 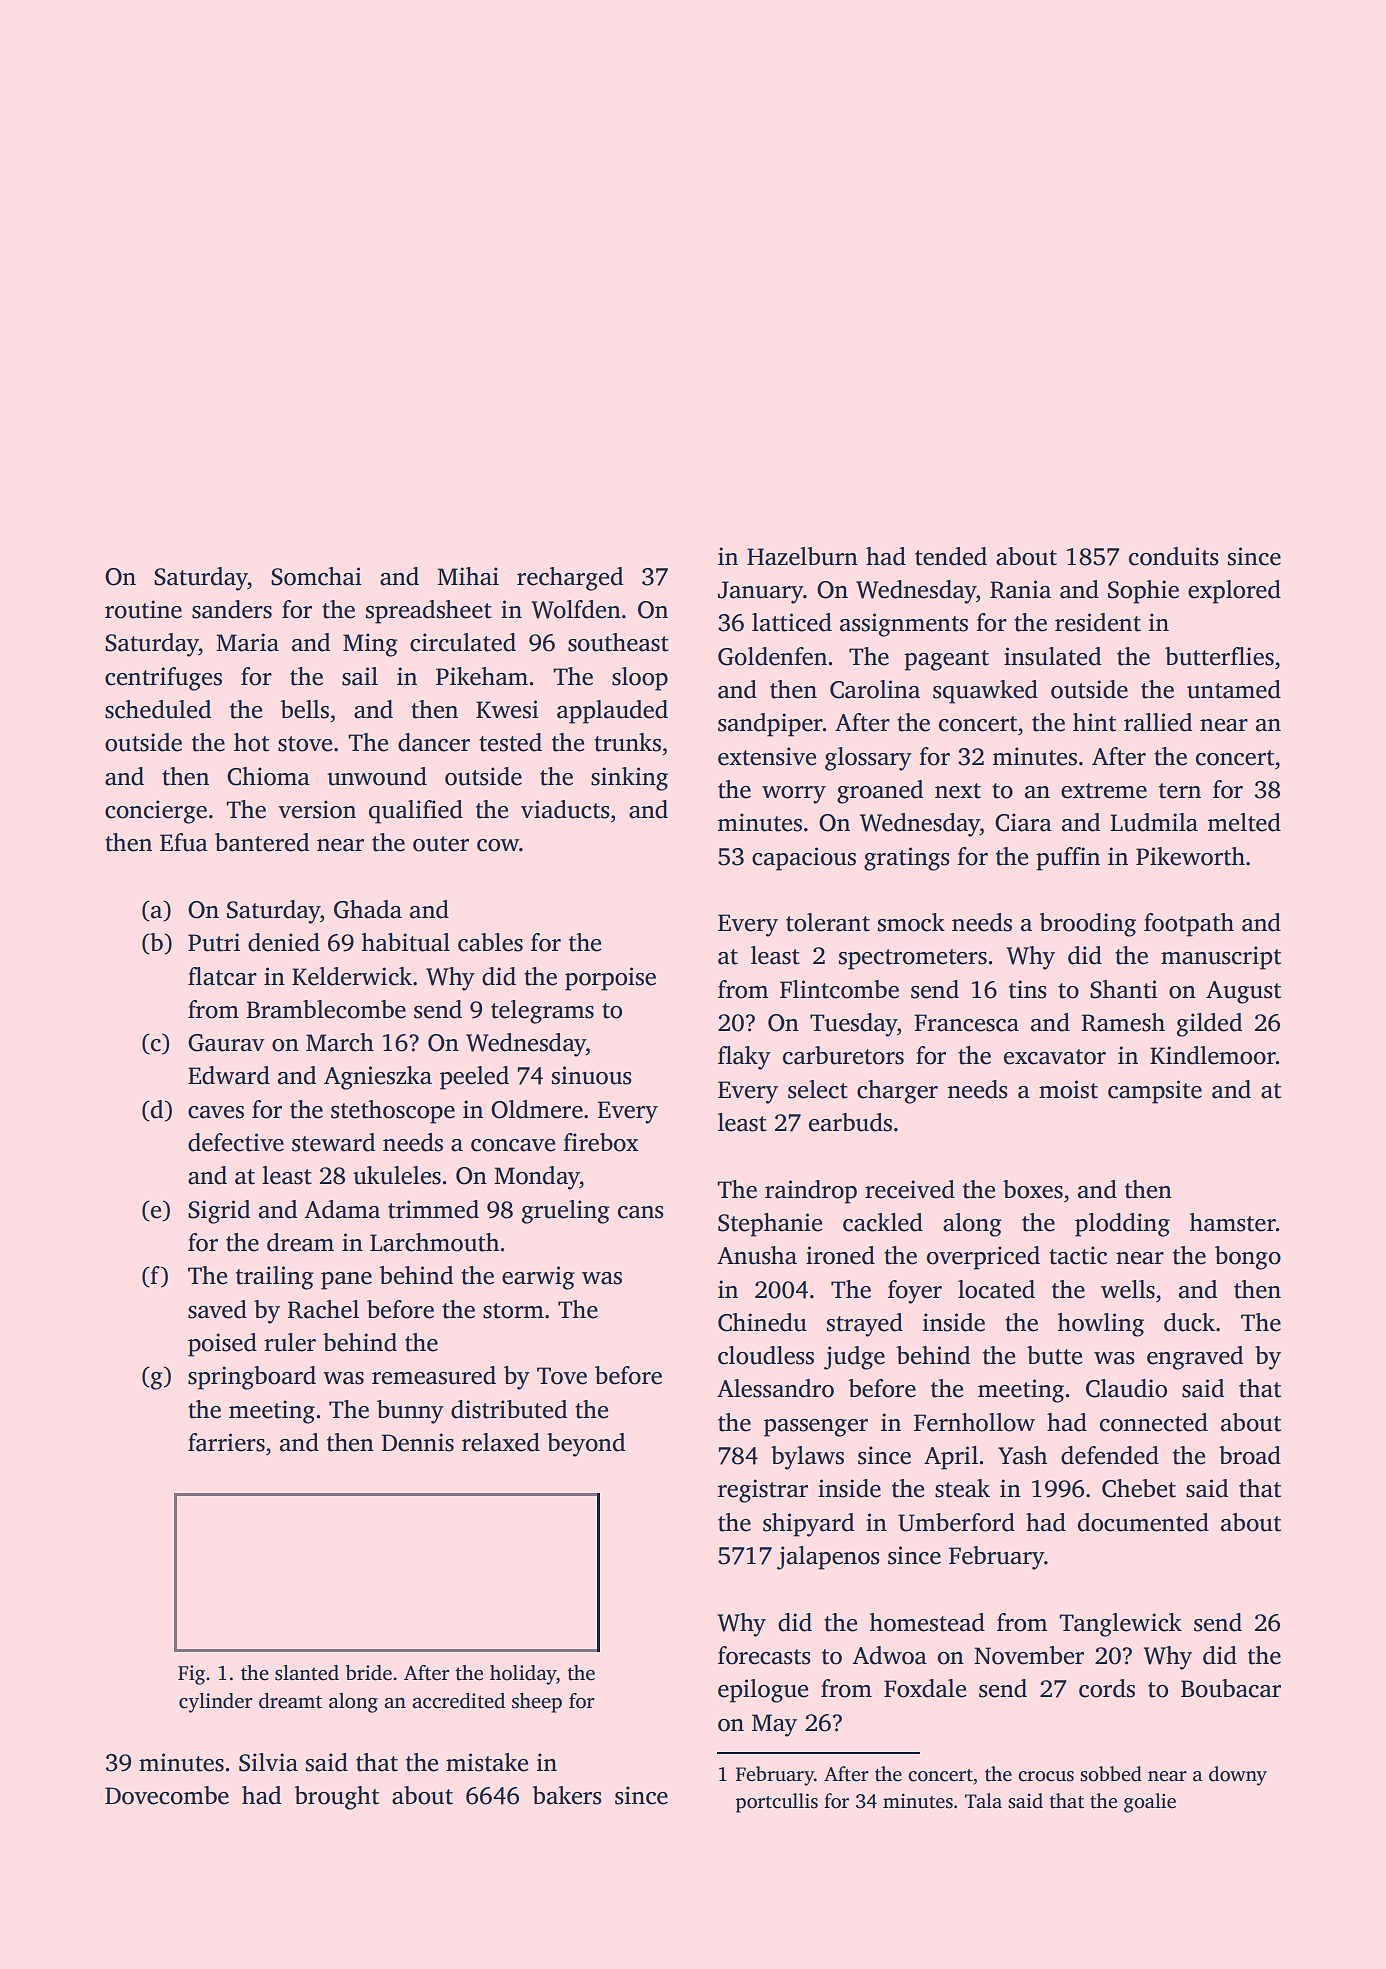 What do you see at coordinates (1052, 656) in the document?
I see `insulated` at bounding box center [1052, 656].
